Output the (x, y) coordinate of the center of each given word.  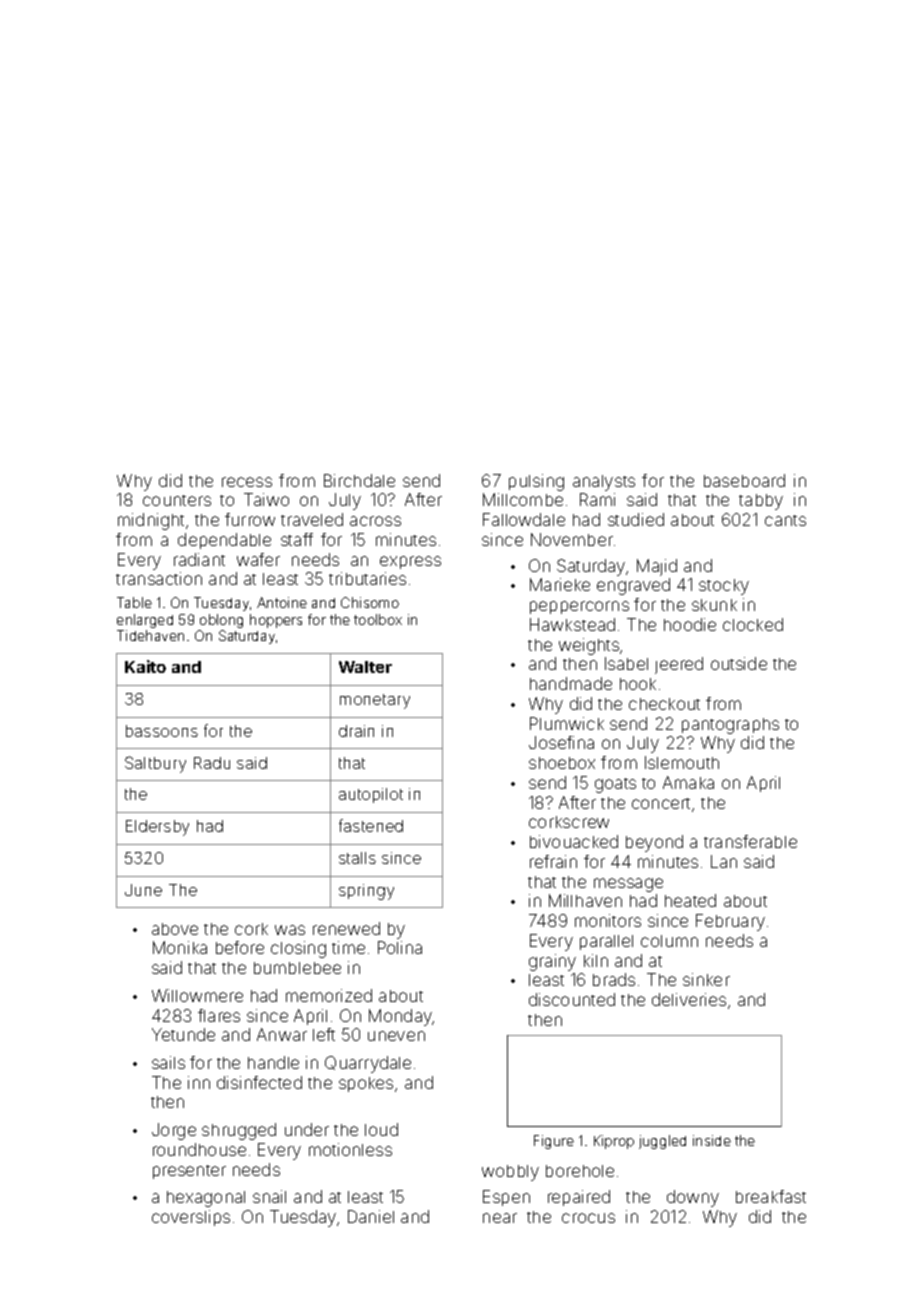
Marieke (560, 584)
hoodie (690, 624)
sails (168, 1062)
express (410, 562)
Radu (212, 763)
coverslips (191, 1218)
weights (589, 646)
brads (614, 979)
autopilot (371, 795)
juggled (662, 1142)
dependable (224, 541)
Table (134, 602)
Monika (180, 947)
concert (661, 803)
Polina (400, 947)
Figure (554, 1142)
